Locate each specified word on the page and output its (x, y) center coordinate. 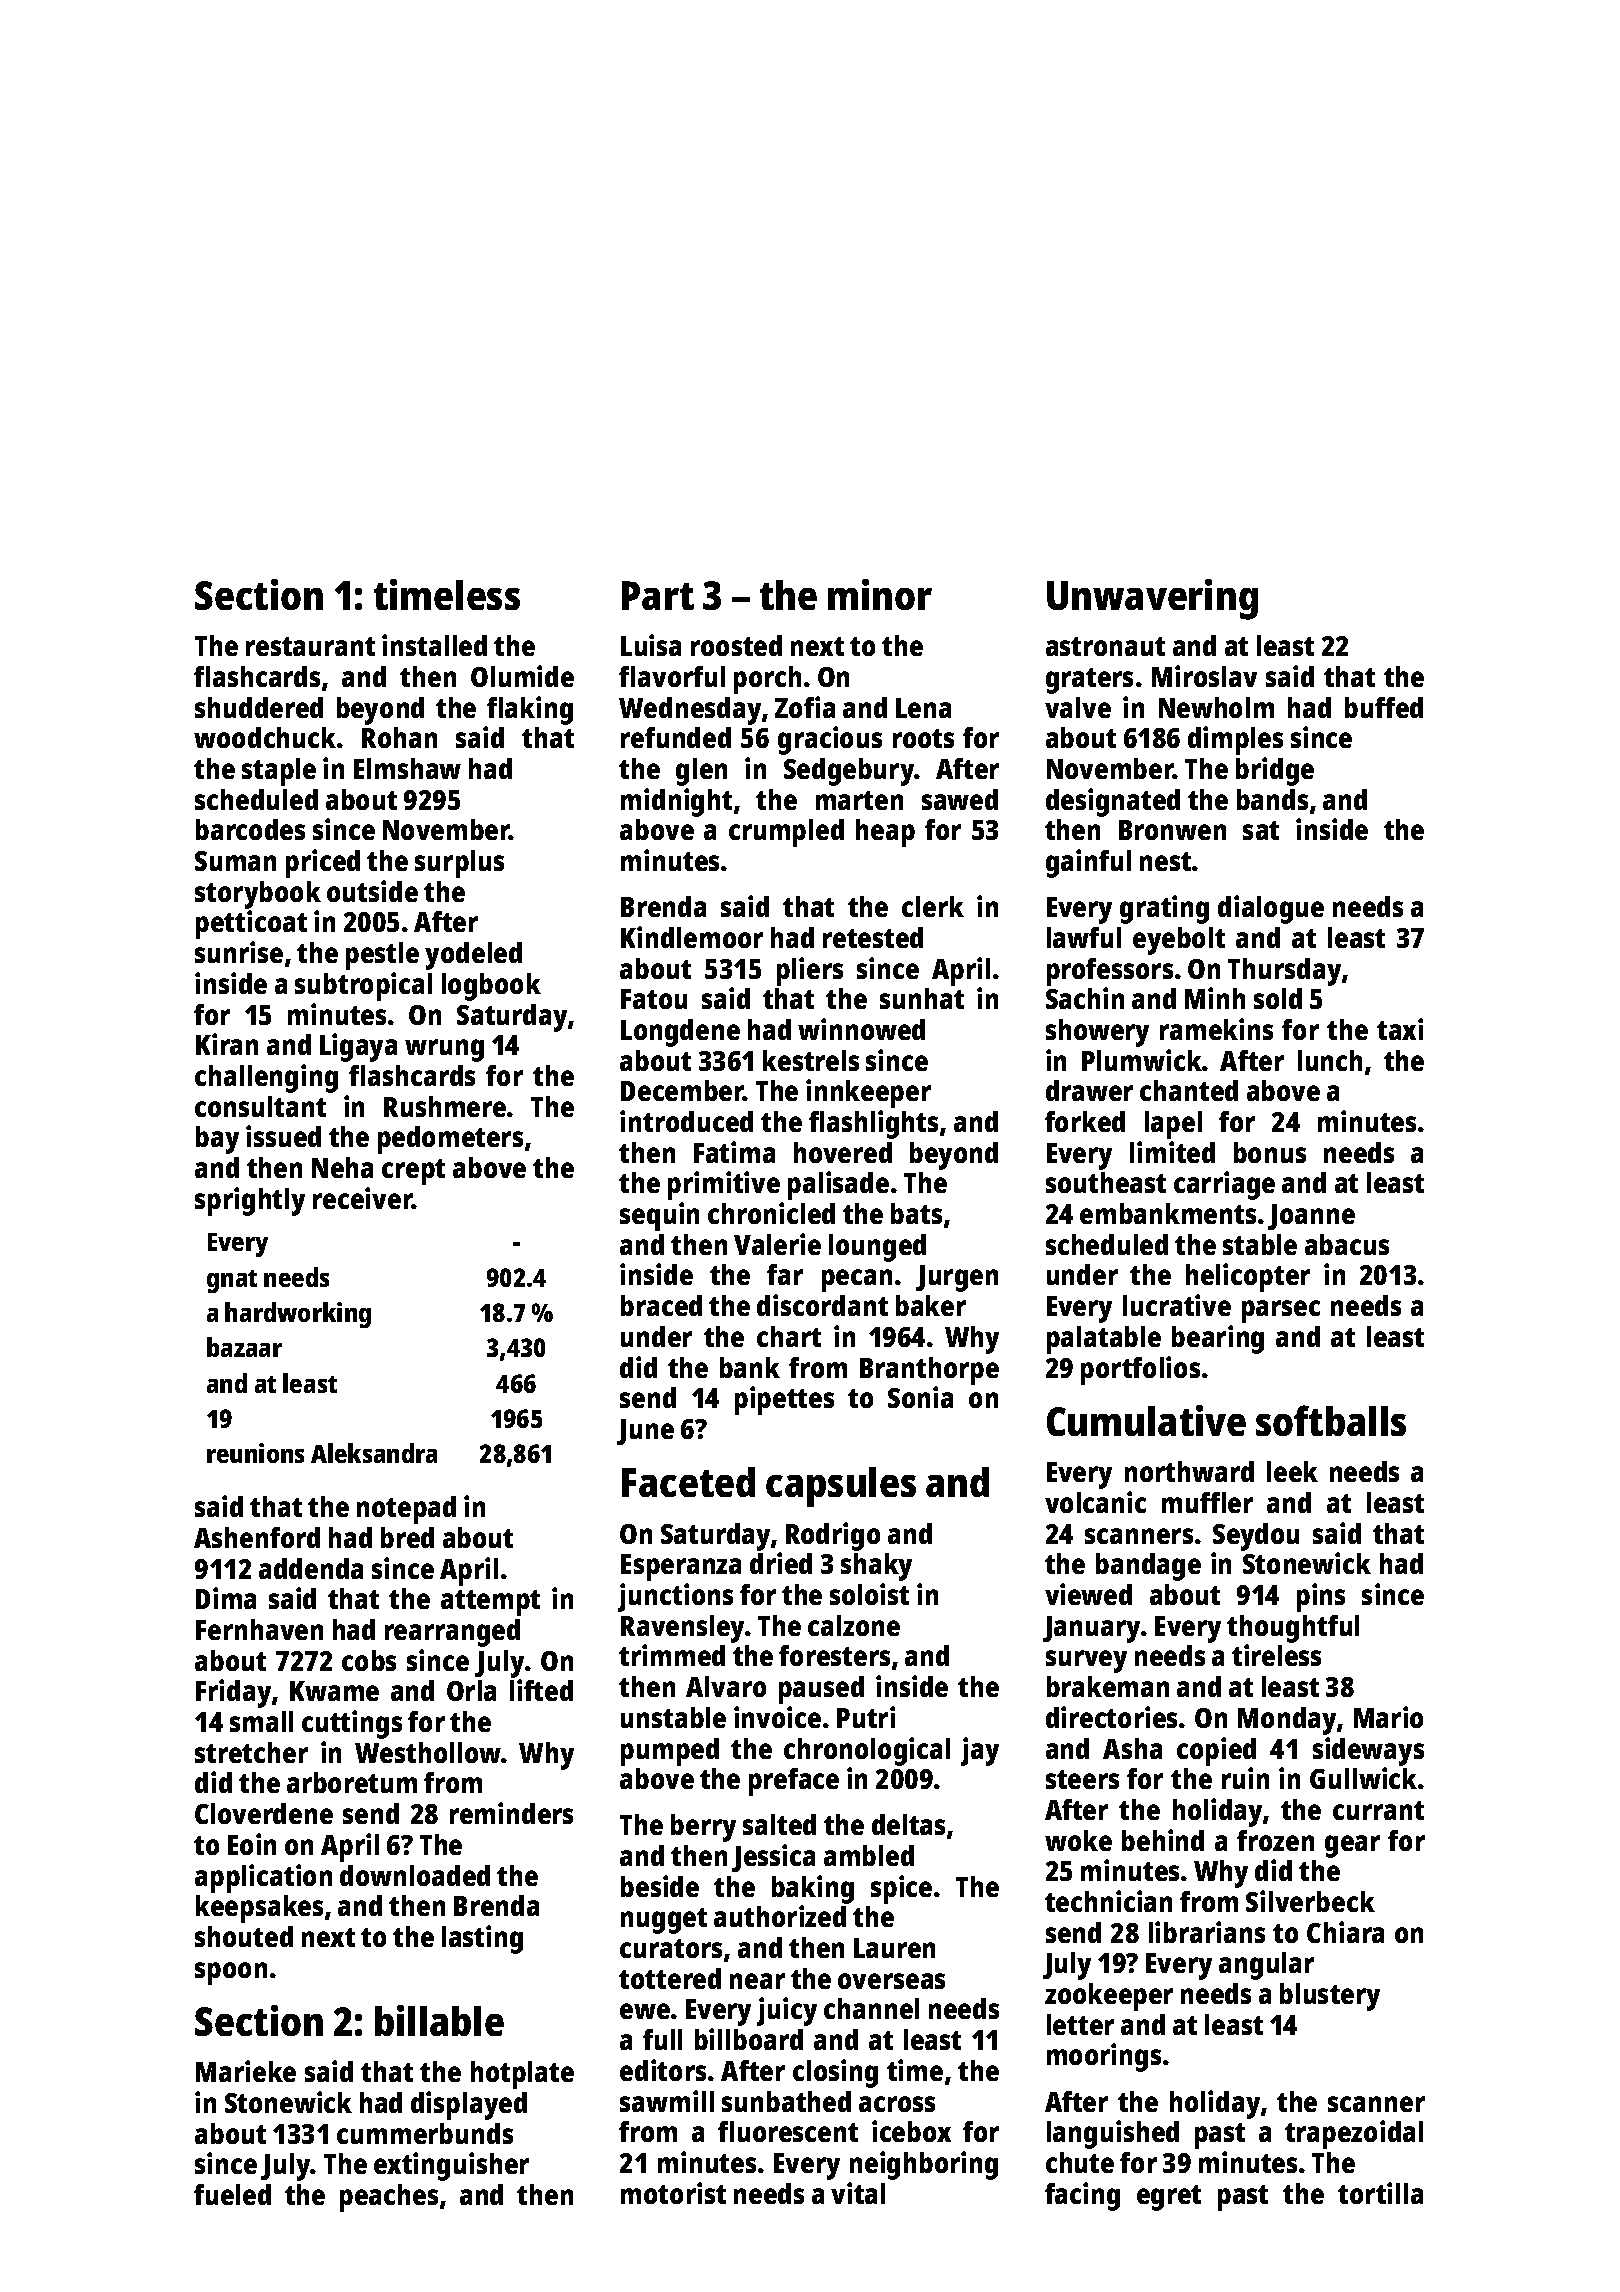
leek (1292, 1471)
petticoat (251, 924)
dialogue (1271, 909)
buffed (1384, 707)
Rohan (399, 737)
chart (789, 1336)
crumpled (786, 833)
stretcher (251, 1752)
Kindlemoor (692, 937)
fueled (232, 2194)
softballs (1331, 1420)
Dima (226, 1598)
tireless (1276, 1655)
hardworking (298, 1315)
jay (980, 1751)
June (645, 1432)
